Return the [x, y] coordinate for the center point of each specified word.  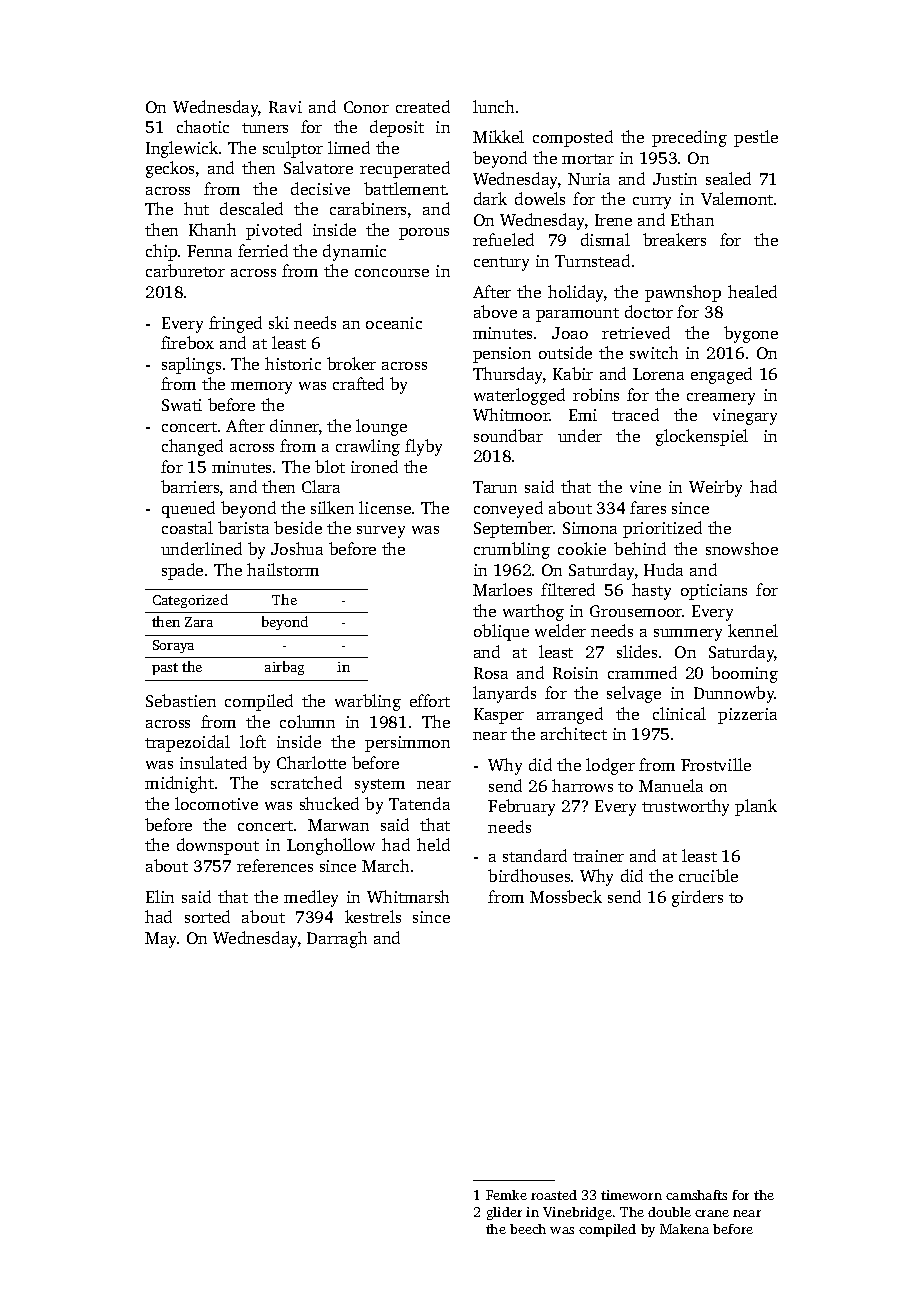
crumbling [512, 550]
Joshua [297, 548]
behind [640, 548]
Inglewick [182, 149]
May [160, 940]
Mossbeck [566, 896]
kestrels [373, 916]
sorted [207, 916]
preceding [689, 138]
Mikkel [498, 136]
